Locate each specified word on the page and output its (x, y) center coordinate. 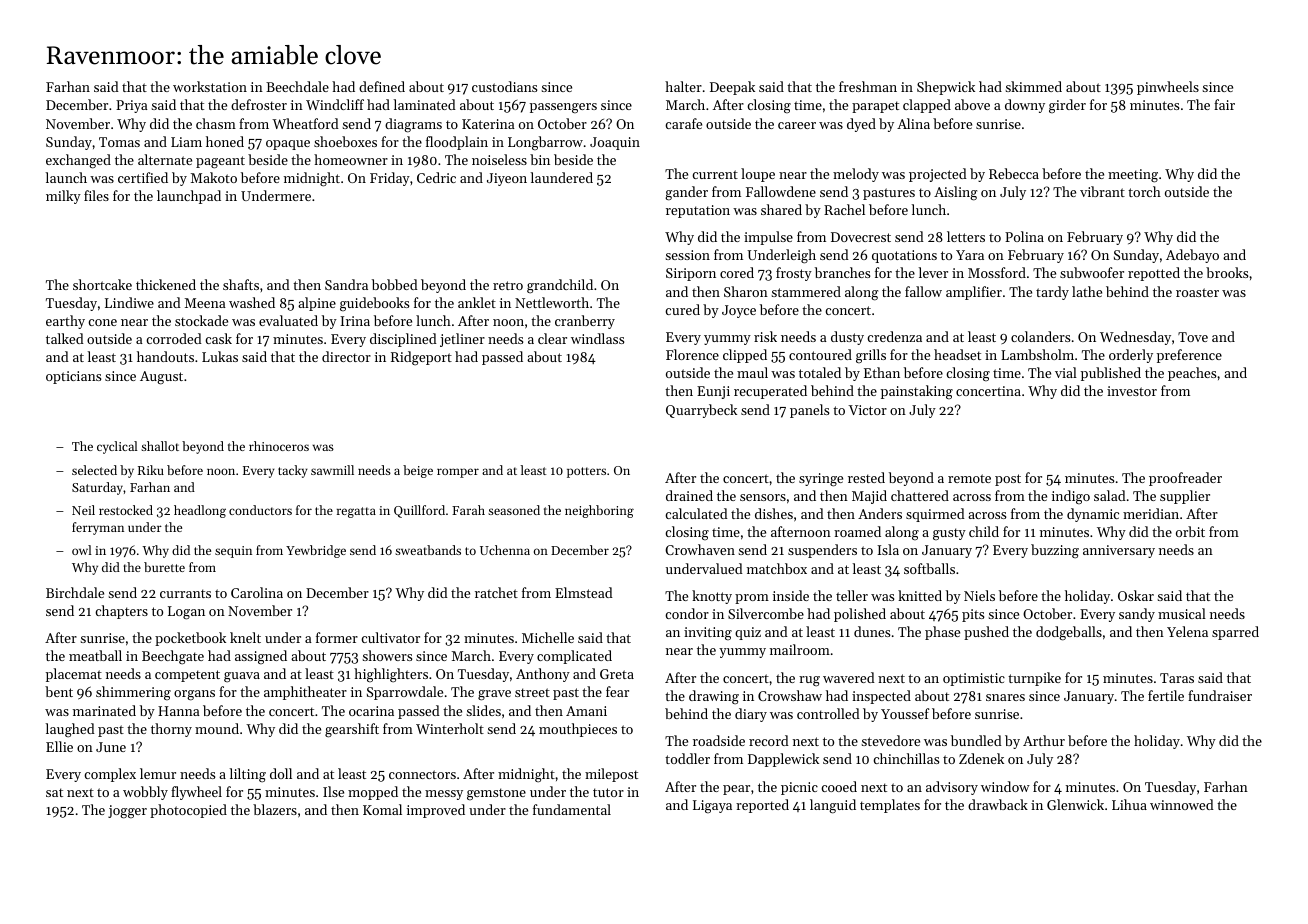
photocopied (188, 811)
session (687, 255)
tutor (608, 792)
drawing (714, 697)
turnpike (1034, 679)
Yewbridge (316, 551)
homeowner (351, 159)
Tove (1193, 337)
